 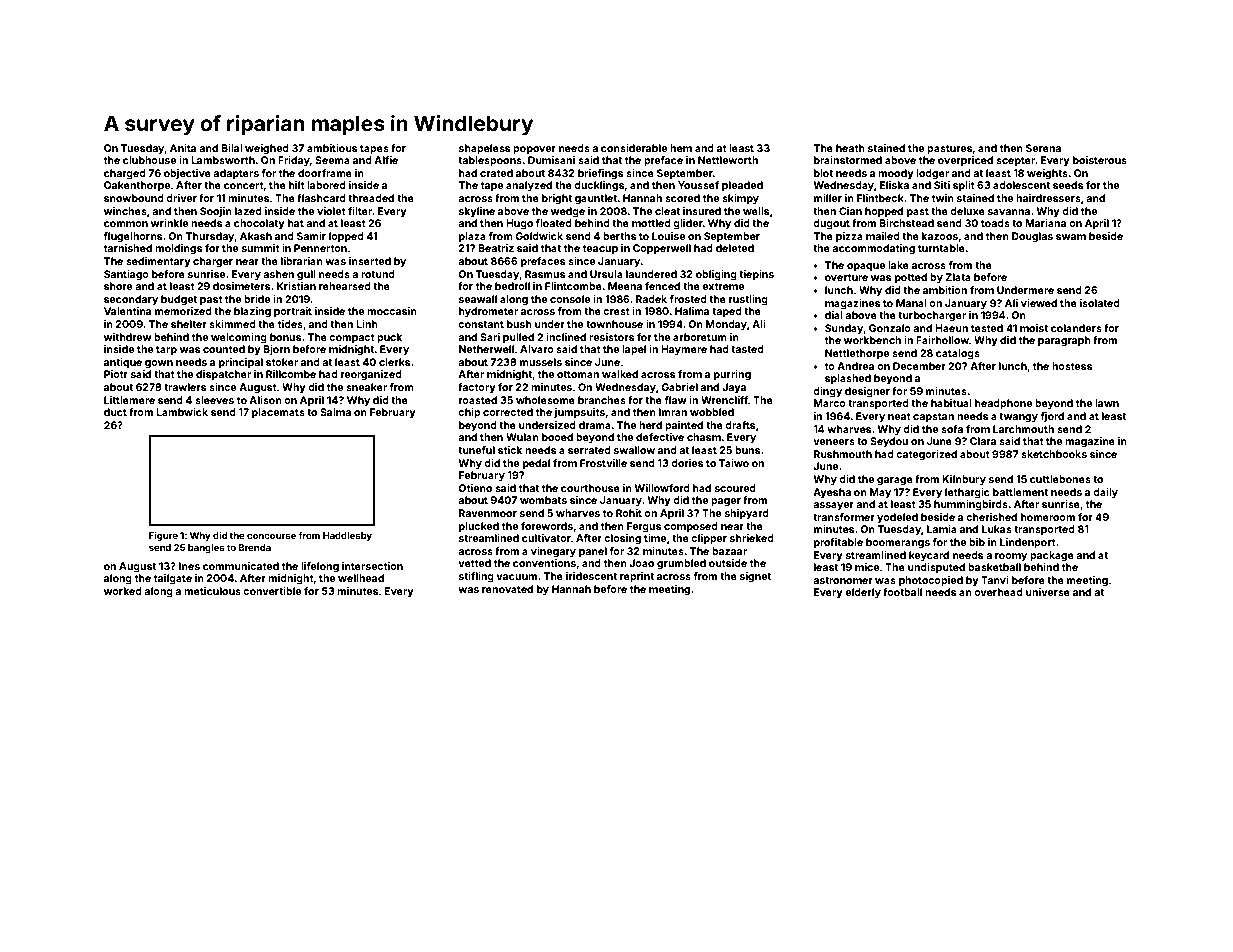 What do you see at coordinates (475, 488) in the screenshot?
I see `Otieno` at bounding box center [475, 488].
